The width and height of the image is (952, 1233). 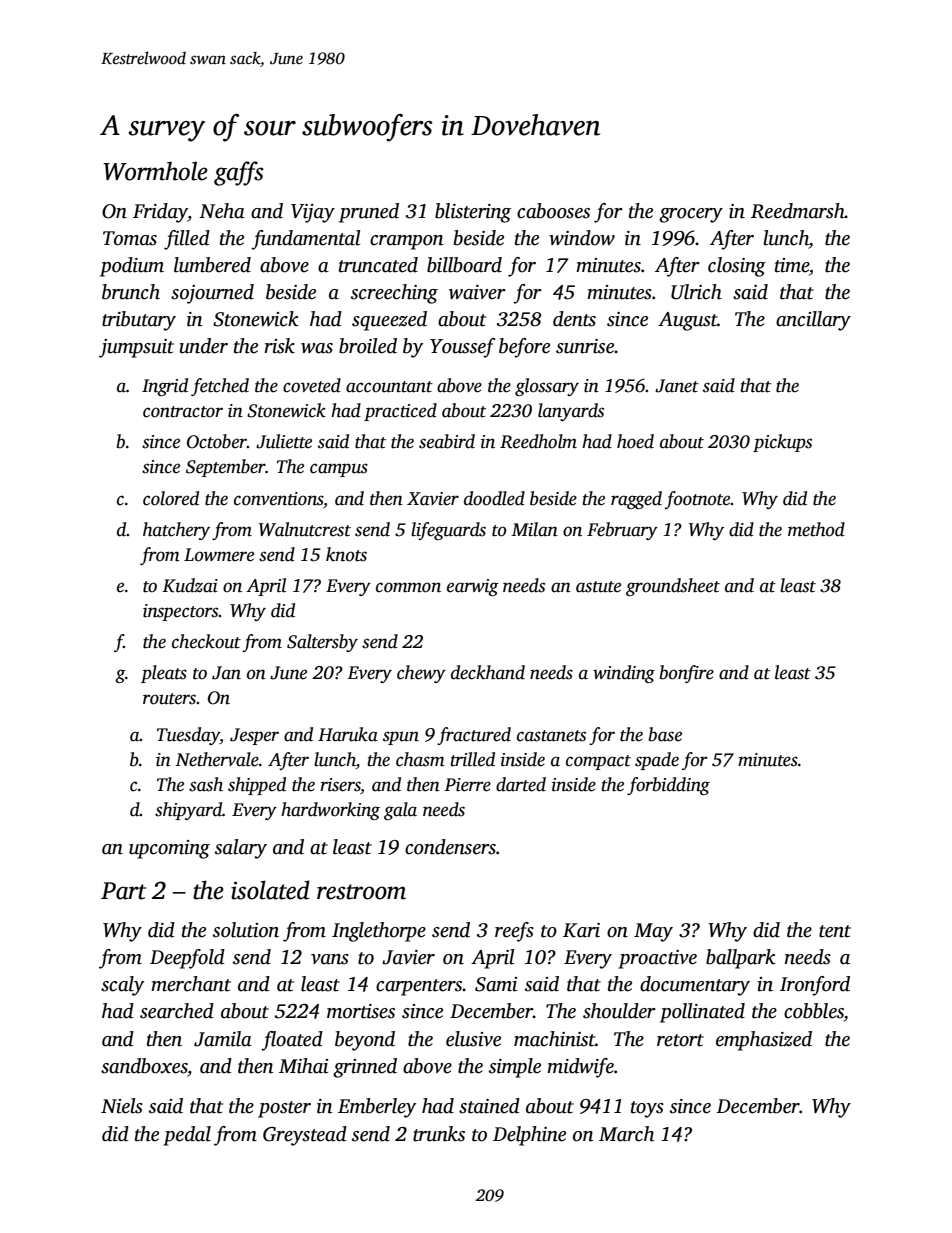 I want to click on doodled, so click(x=494, y=498).
